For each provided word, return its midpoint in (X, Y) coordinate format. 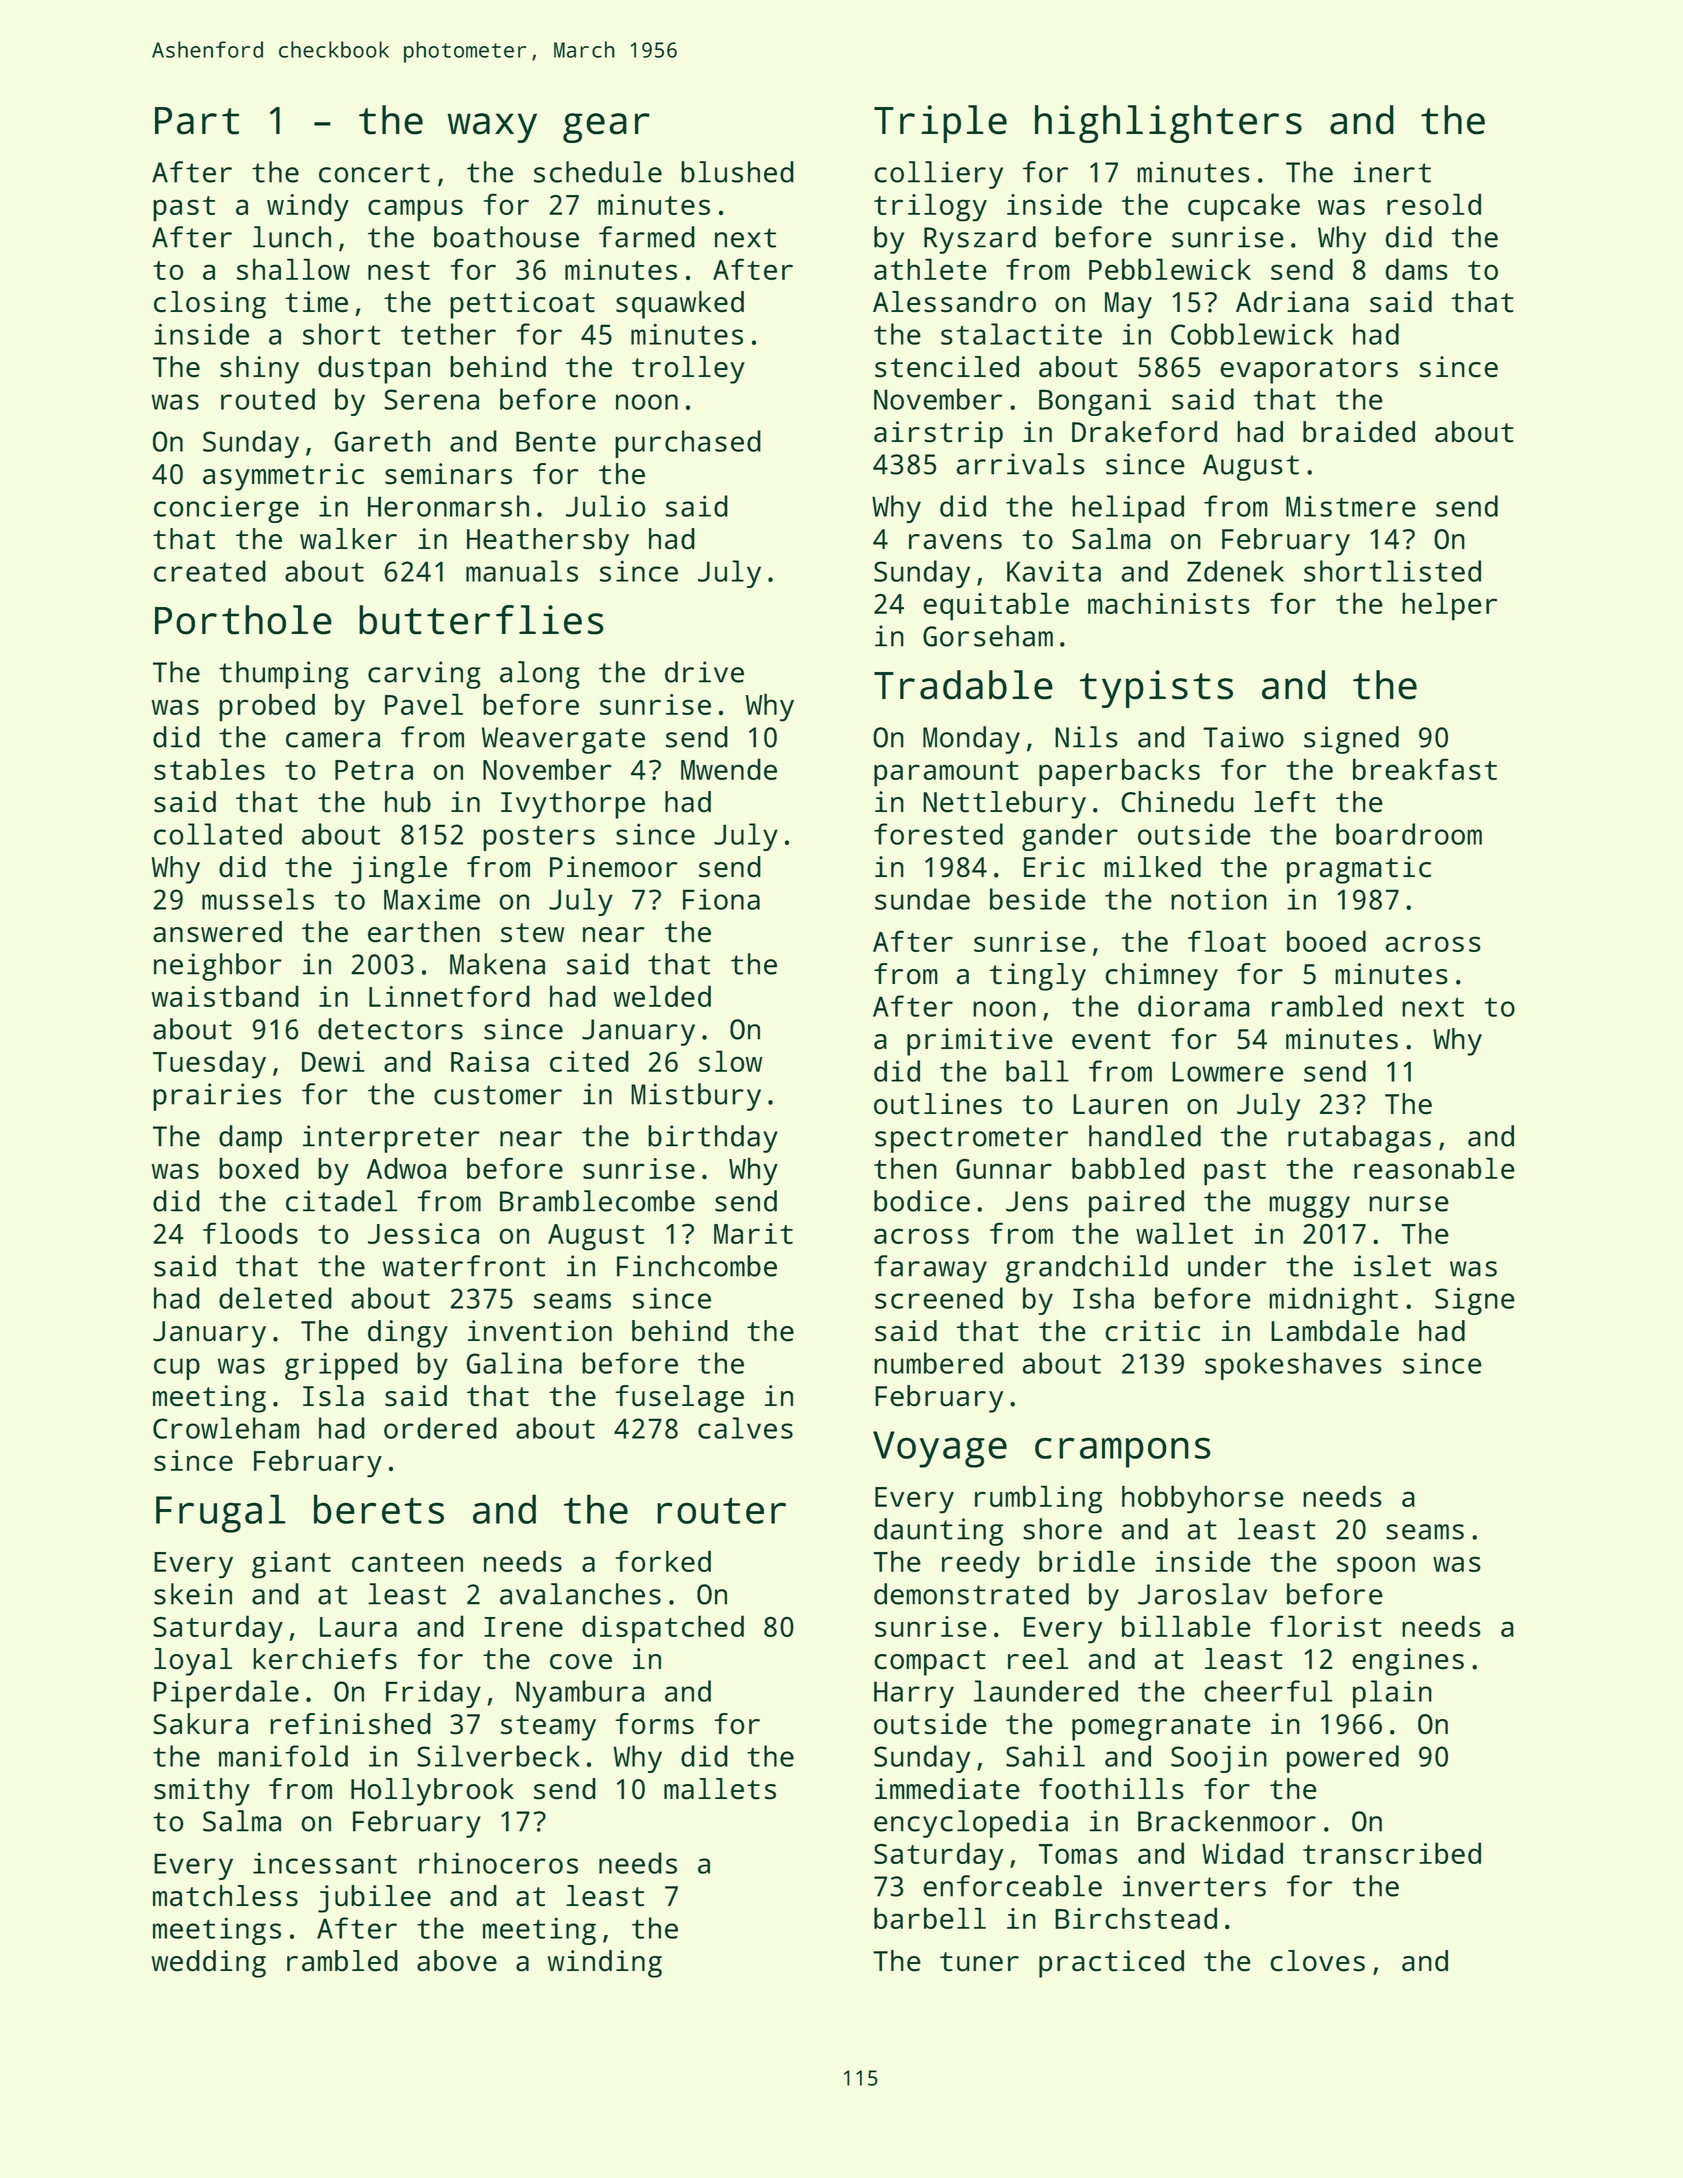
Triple (940, 124)
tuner (979, 1962)
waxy (492, 128)
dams (1416, 269)
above (457, 1961)
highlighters (1168, 124)
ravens (955, 542)
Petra (374, 770)
